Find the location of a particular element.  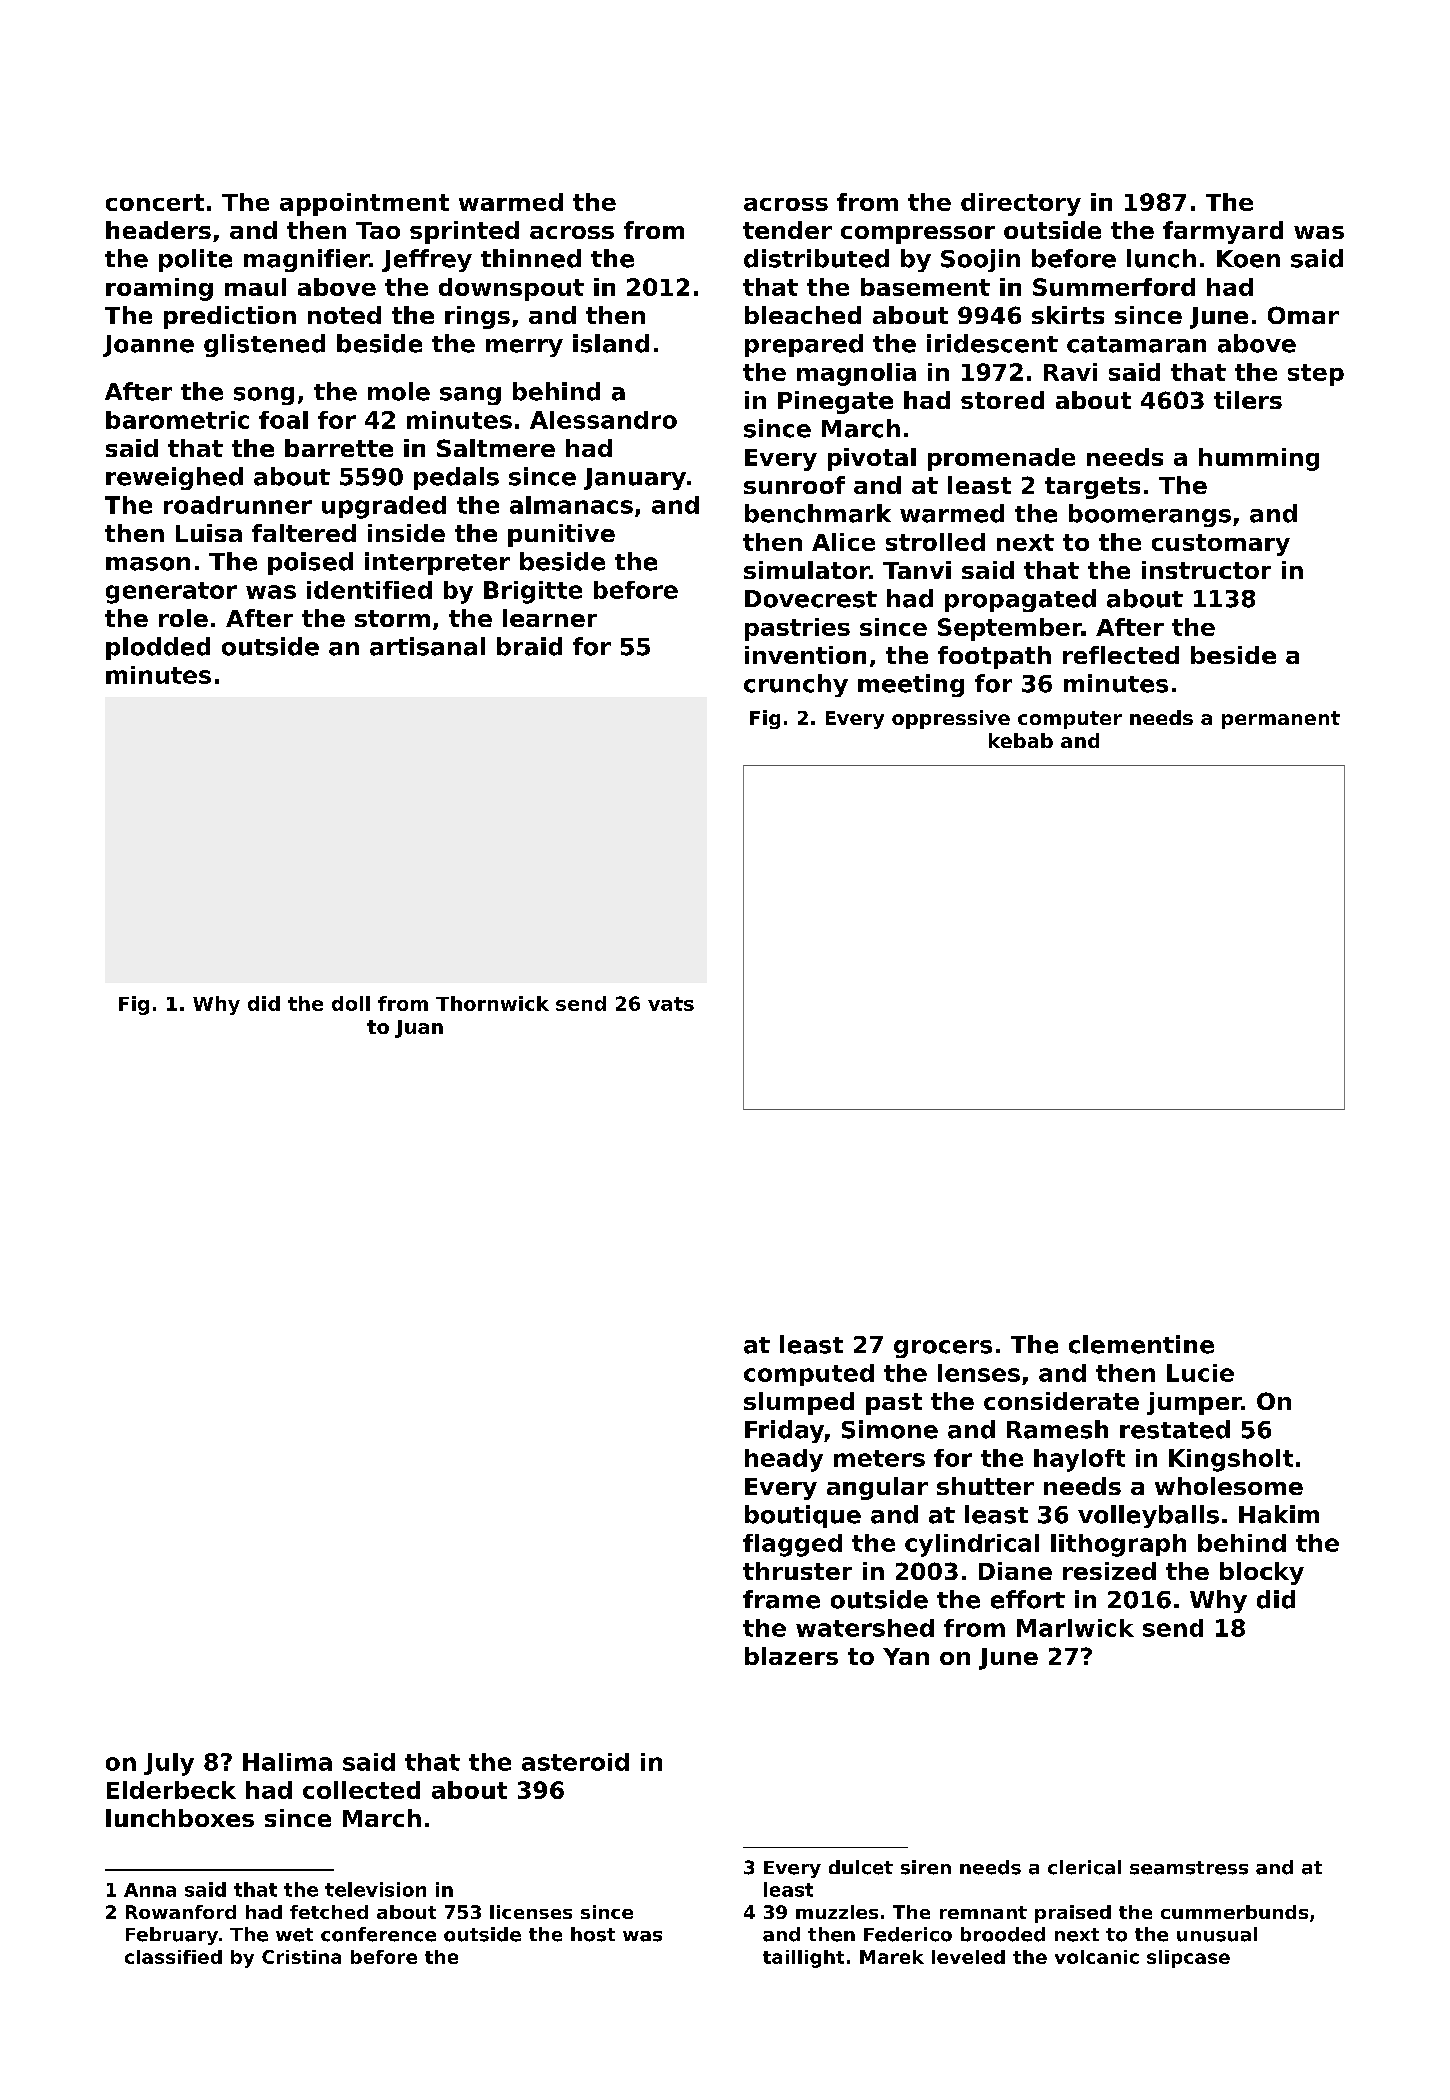

song is located at coordinates (264, 396).
